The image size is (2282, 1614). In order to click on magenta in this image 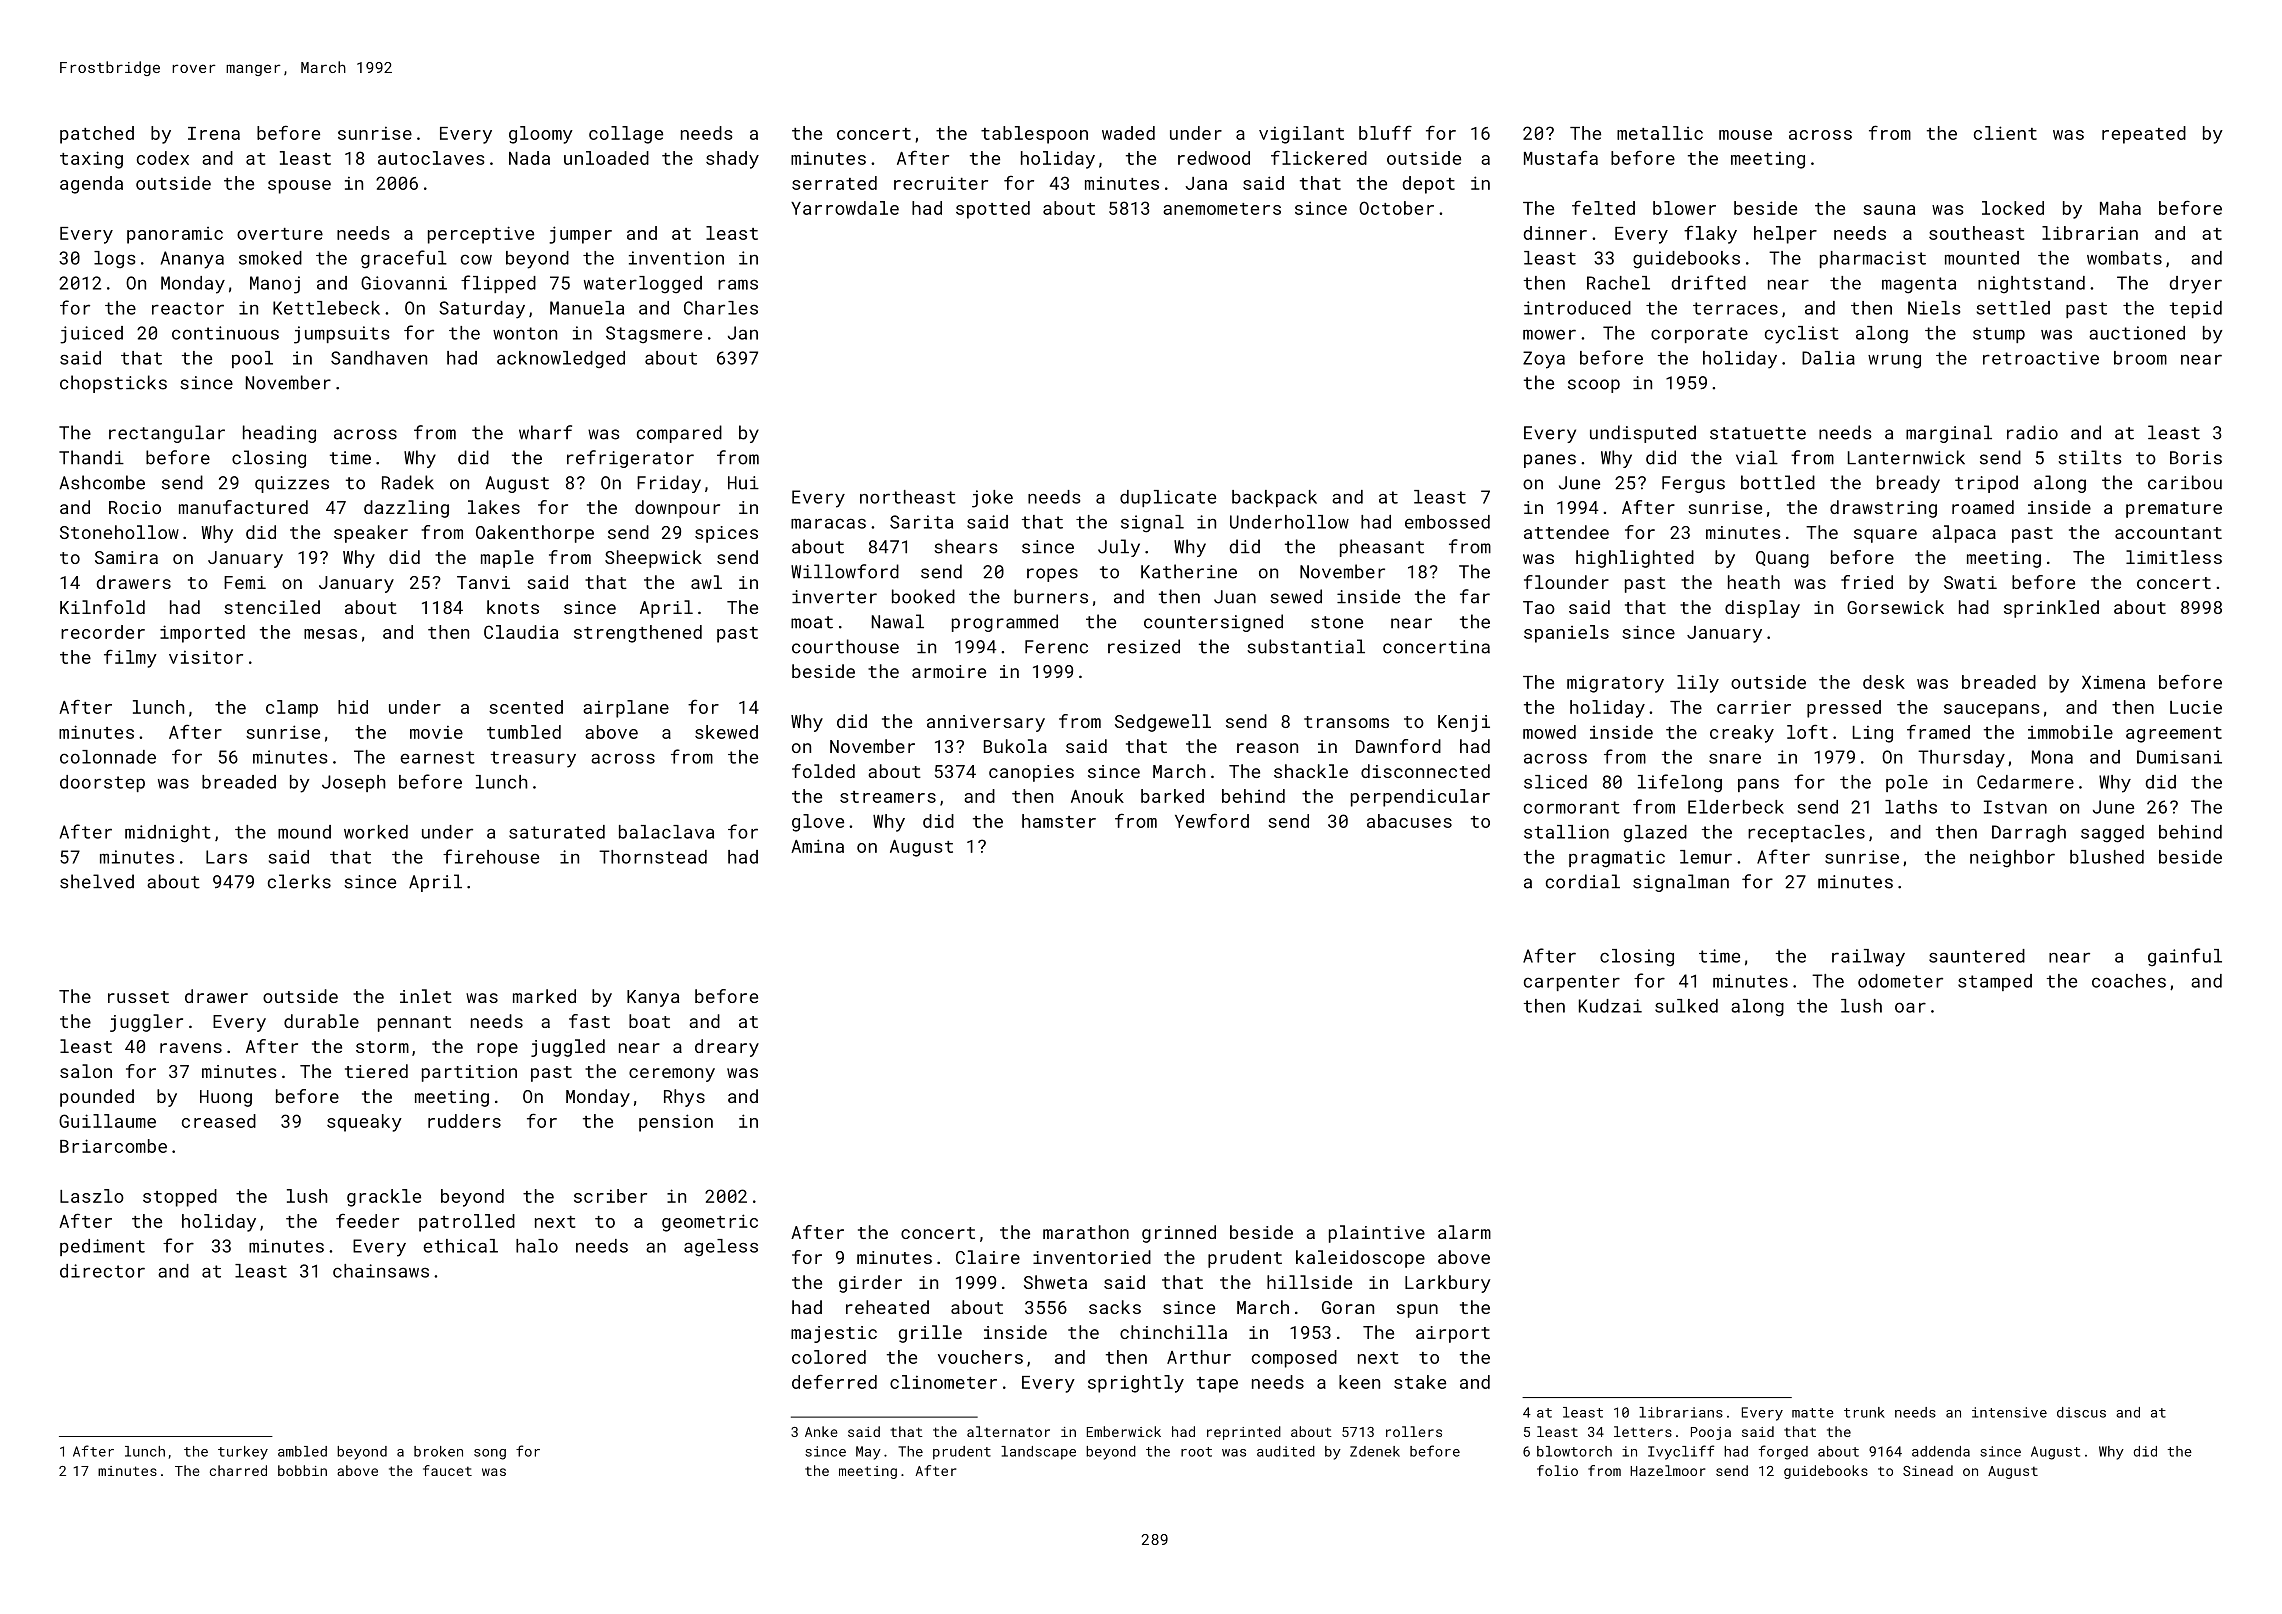, I will do `click(1919, 285)`.
